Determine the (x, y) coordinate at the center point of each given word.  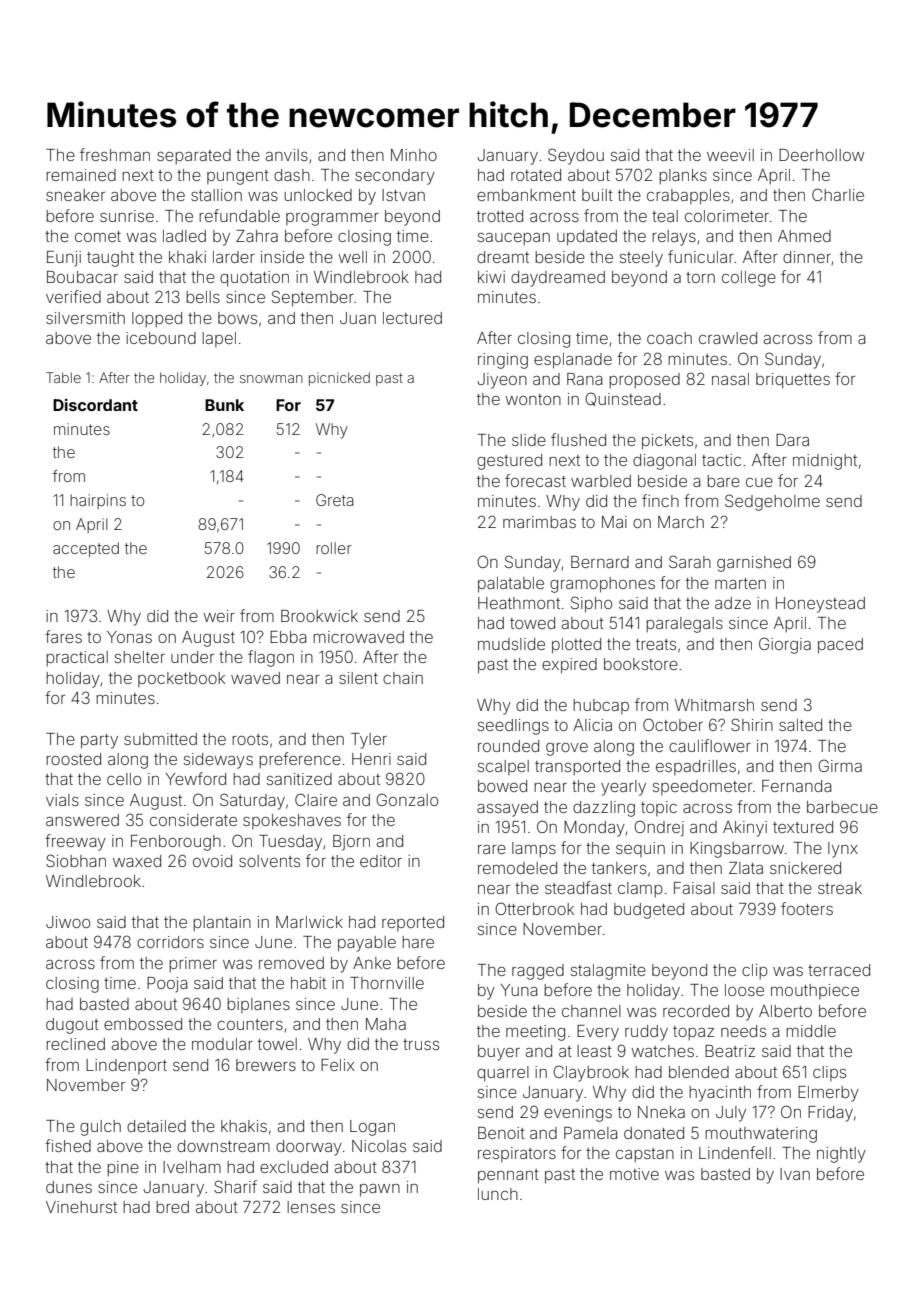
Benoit (501, 1133)
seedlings (513, 727)
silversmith (85, 318)
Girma (840, 765)
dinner (807, 257)
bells (203, 297)
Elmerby (828, 1094)
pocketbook (181, 679)
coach (669, 338)
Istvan (403, 195)
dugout (72, 1026)
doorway (309, 1148)
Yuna (519, 990)
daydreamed (558, 279)
